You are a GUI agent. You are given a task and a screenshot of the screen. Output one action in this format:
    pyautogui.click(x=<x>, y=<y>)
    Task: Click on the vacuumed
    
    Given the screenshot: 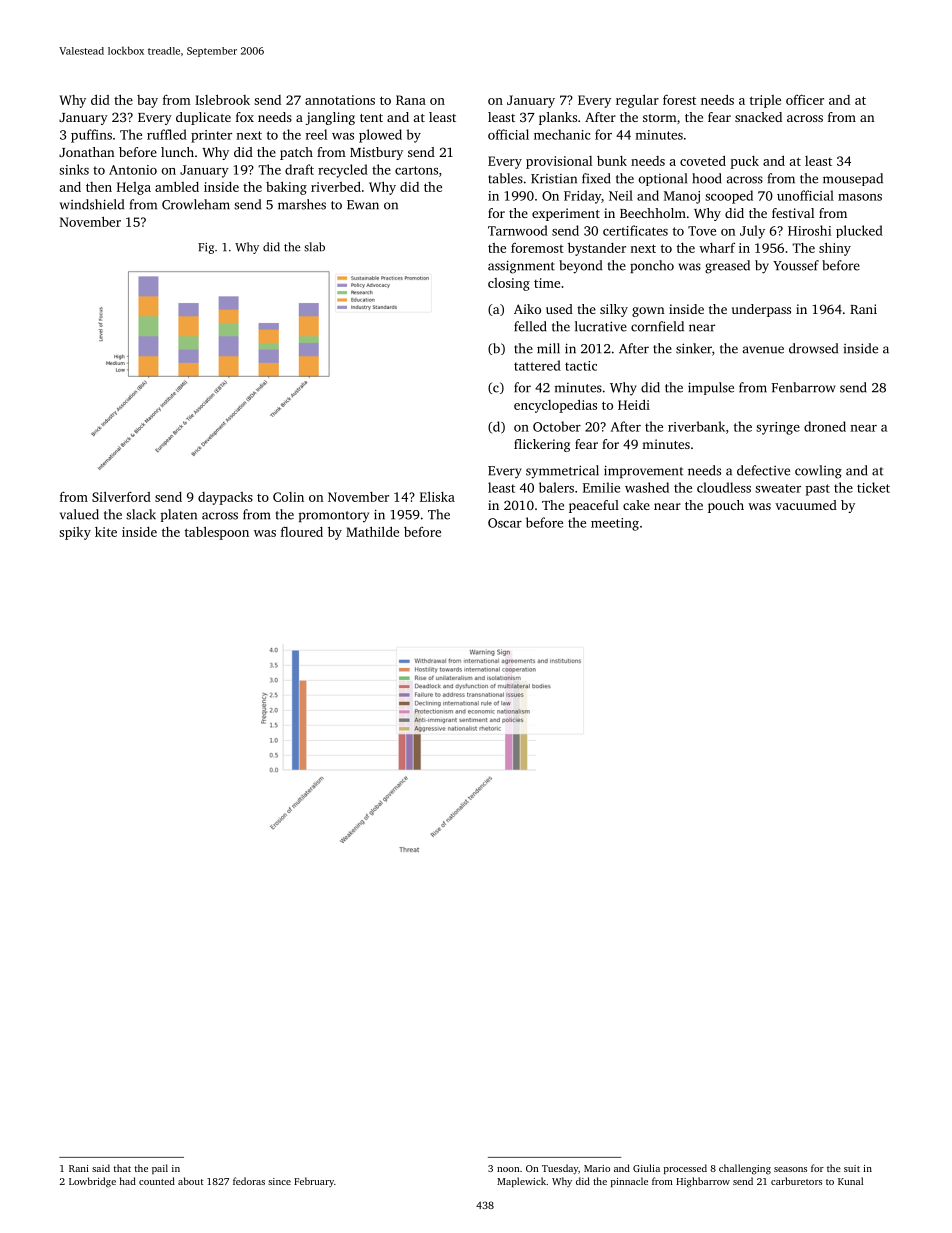 What is the action you would take?
    pyautogui.click(x=806, y=505)
